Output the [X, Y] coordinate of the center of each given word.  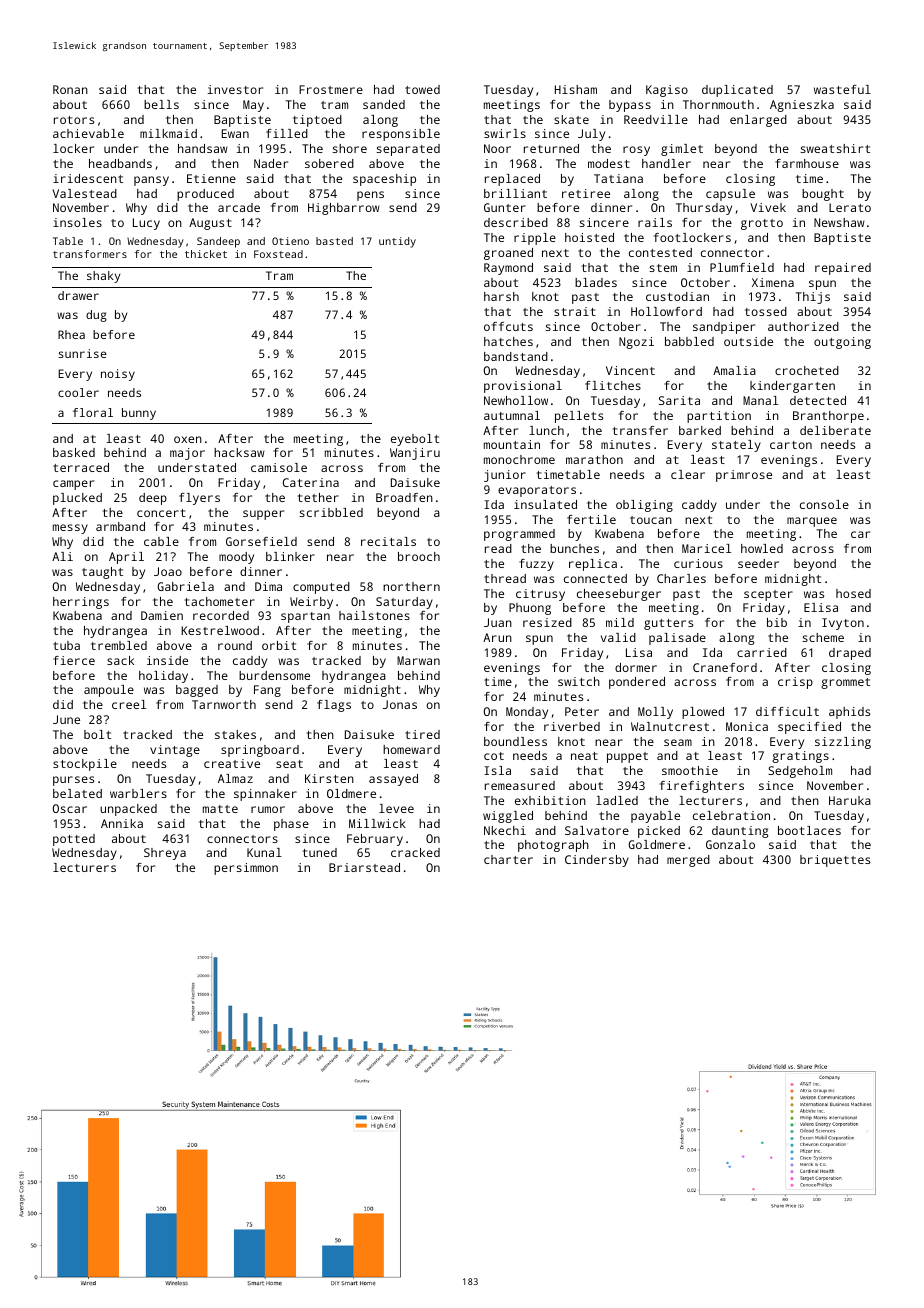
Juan [498, 622]
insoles [77, 222]
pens [370, 196]
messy [70, 529]
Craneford [725, 667]
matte [220, 809]
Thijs [813, 298]
